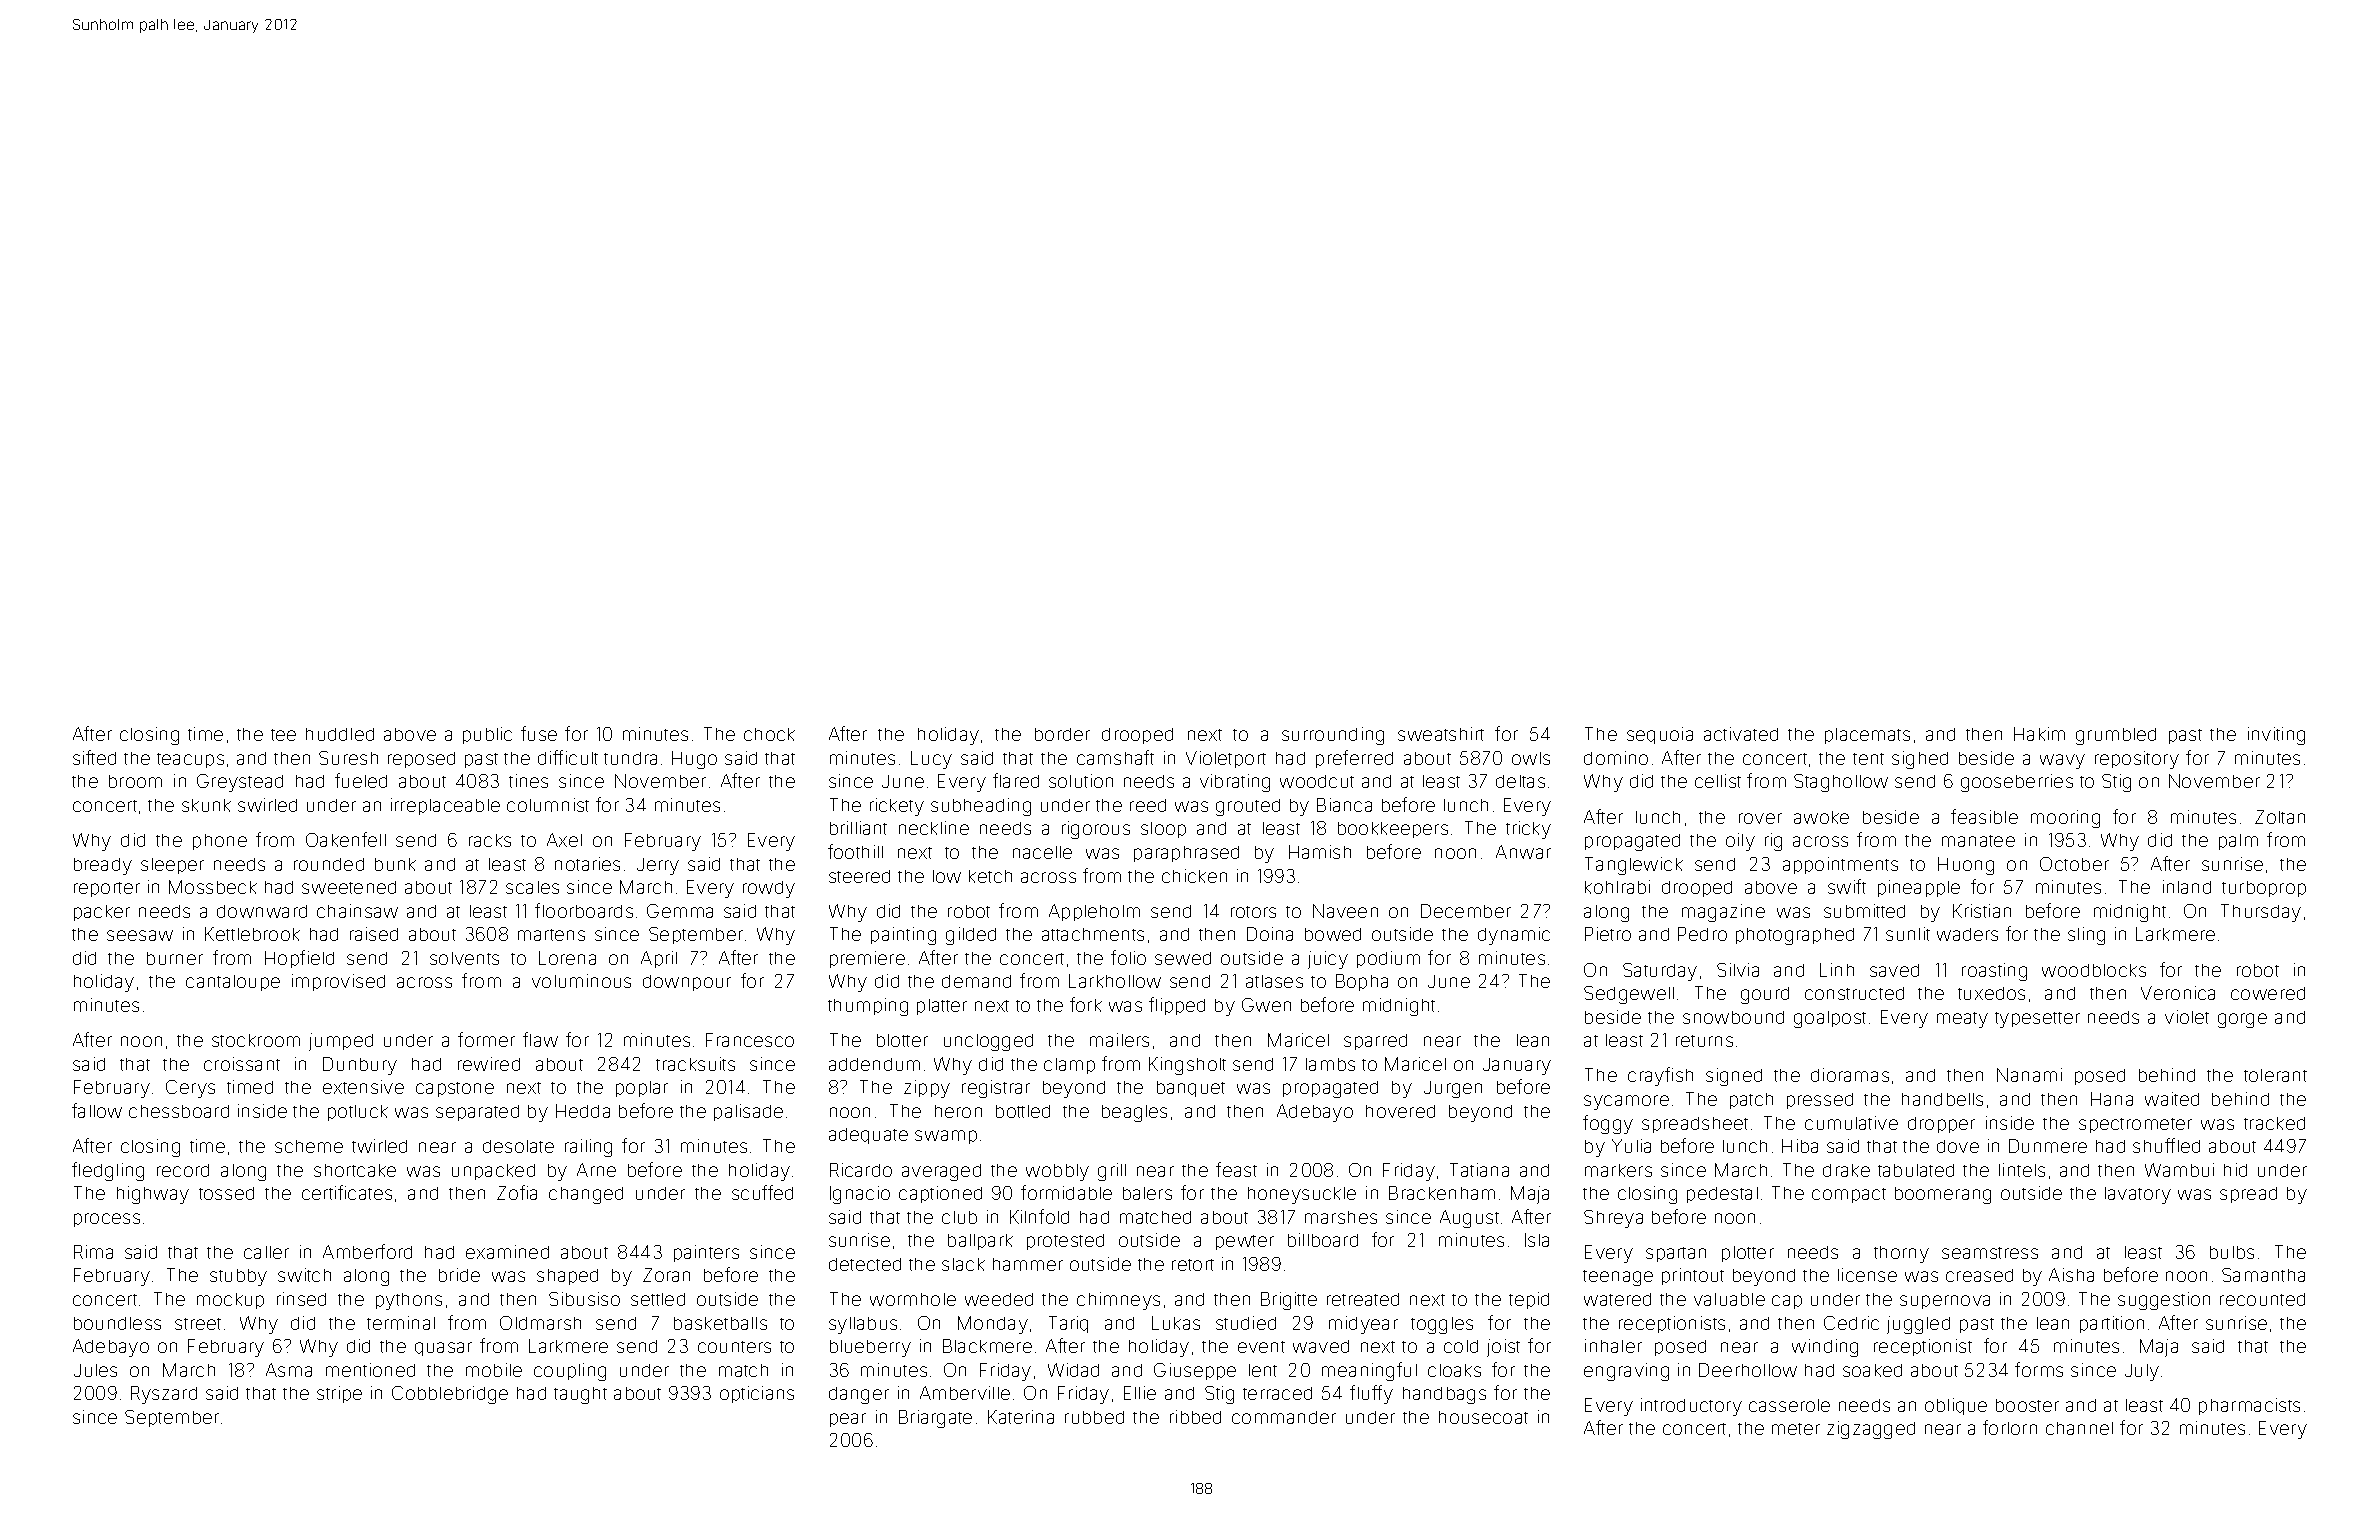 Image resolution: width=2380 pixels, height=1540 pixels. What do you see at coordinates (2094, 970) in the image?
I see `woodblocks` at bounding box center [2094, 970].
